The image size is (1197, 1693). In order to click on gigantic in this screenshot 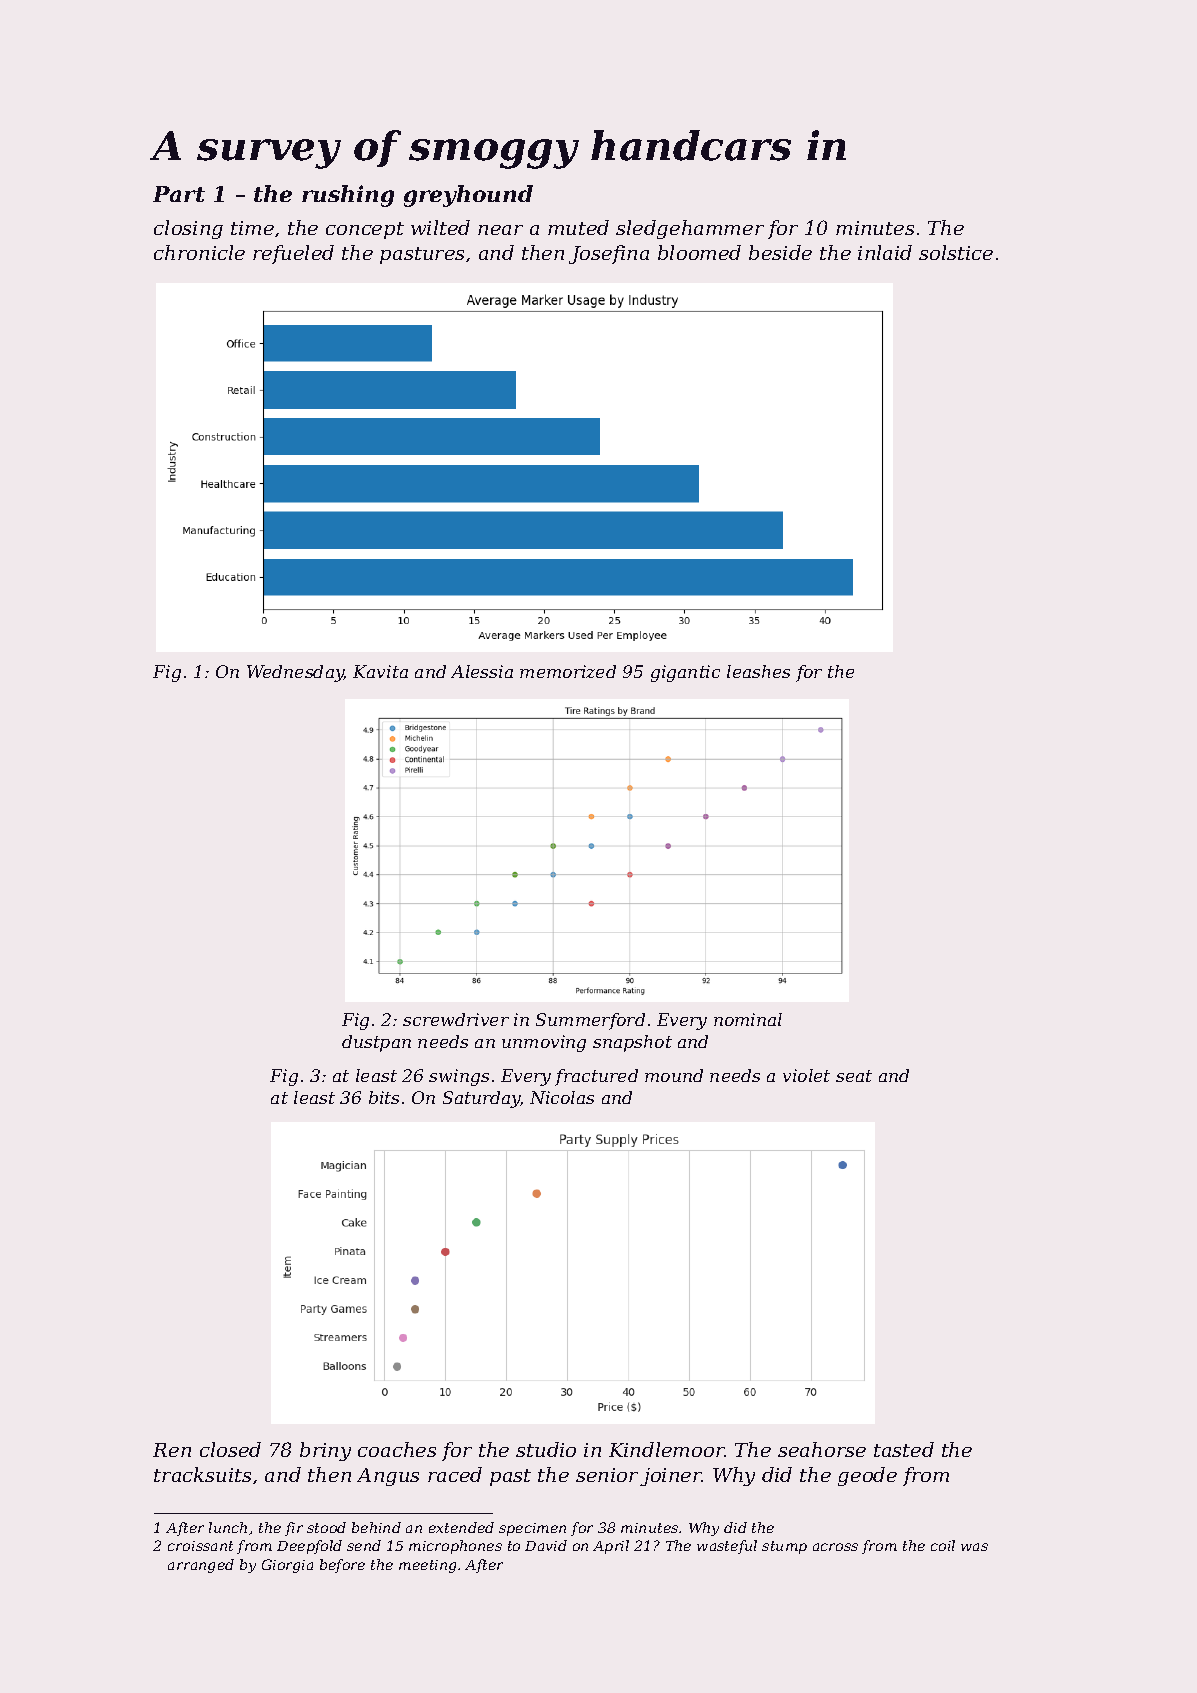, I will do `click(685, 673)`.
